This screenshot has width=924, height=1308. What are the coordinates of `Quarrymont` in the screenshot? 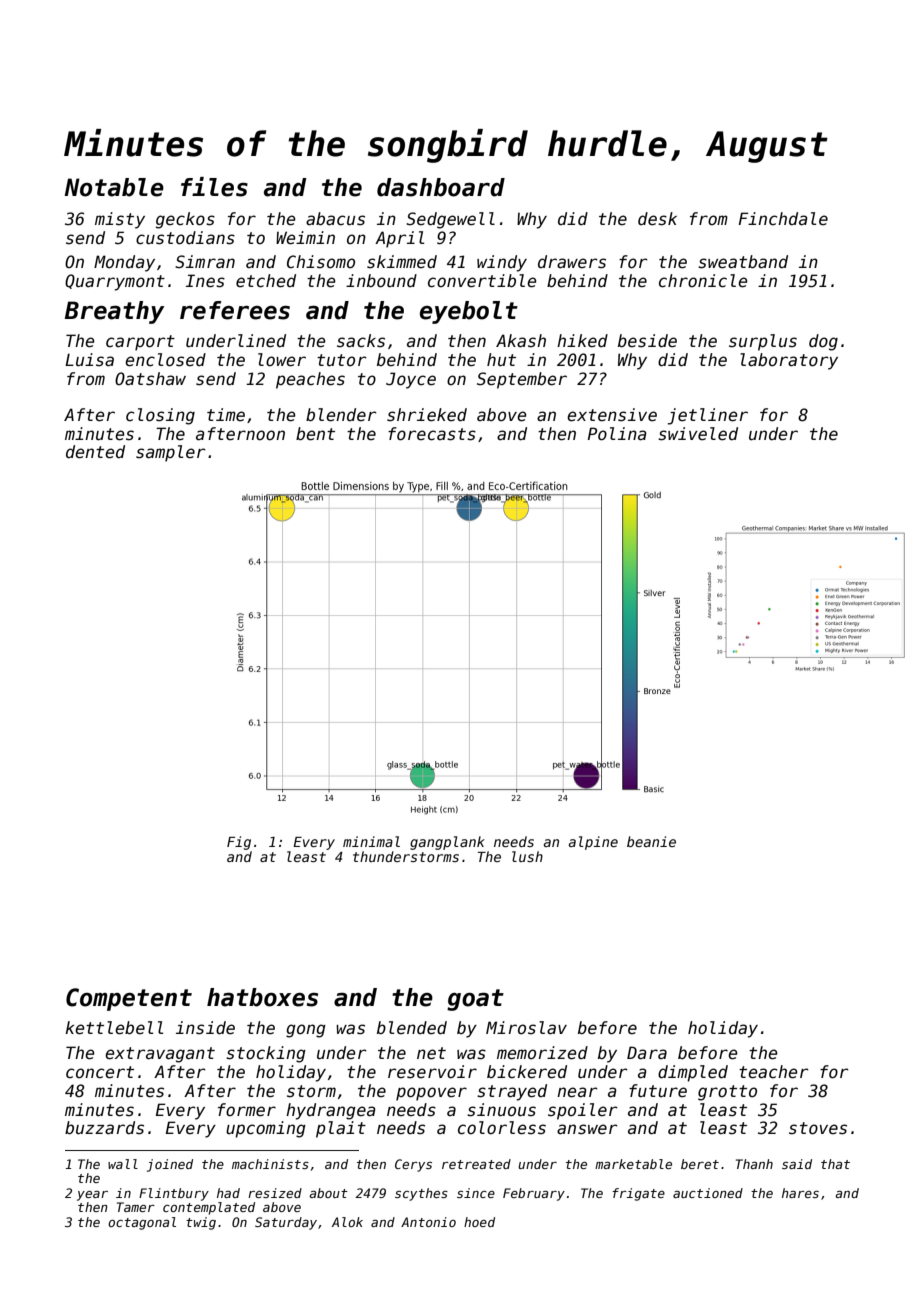 It's located at (115, 282).
